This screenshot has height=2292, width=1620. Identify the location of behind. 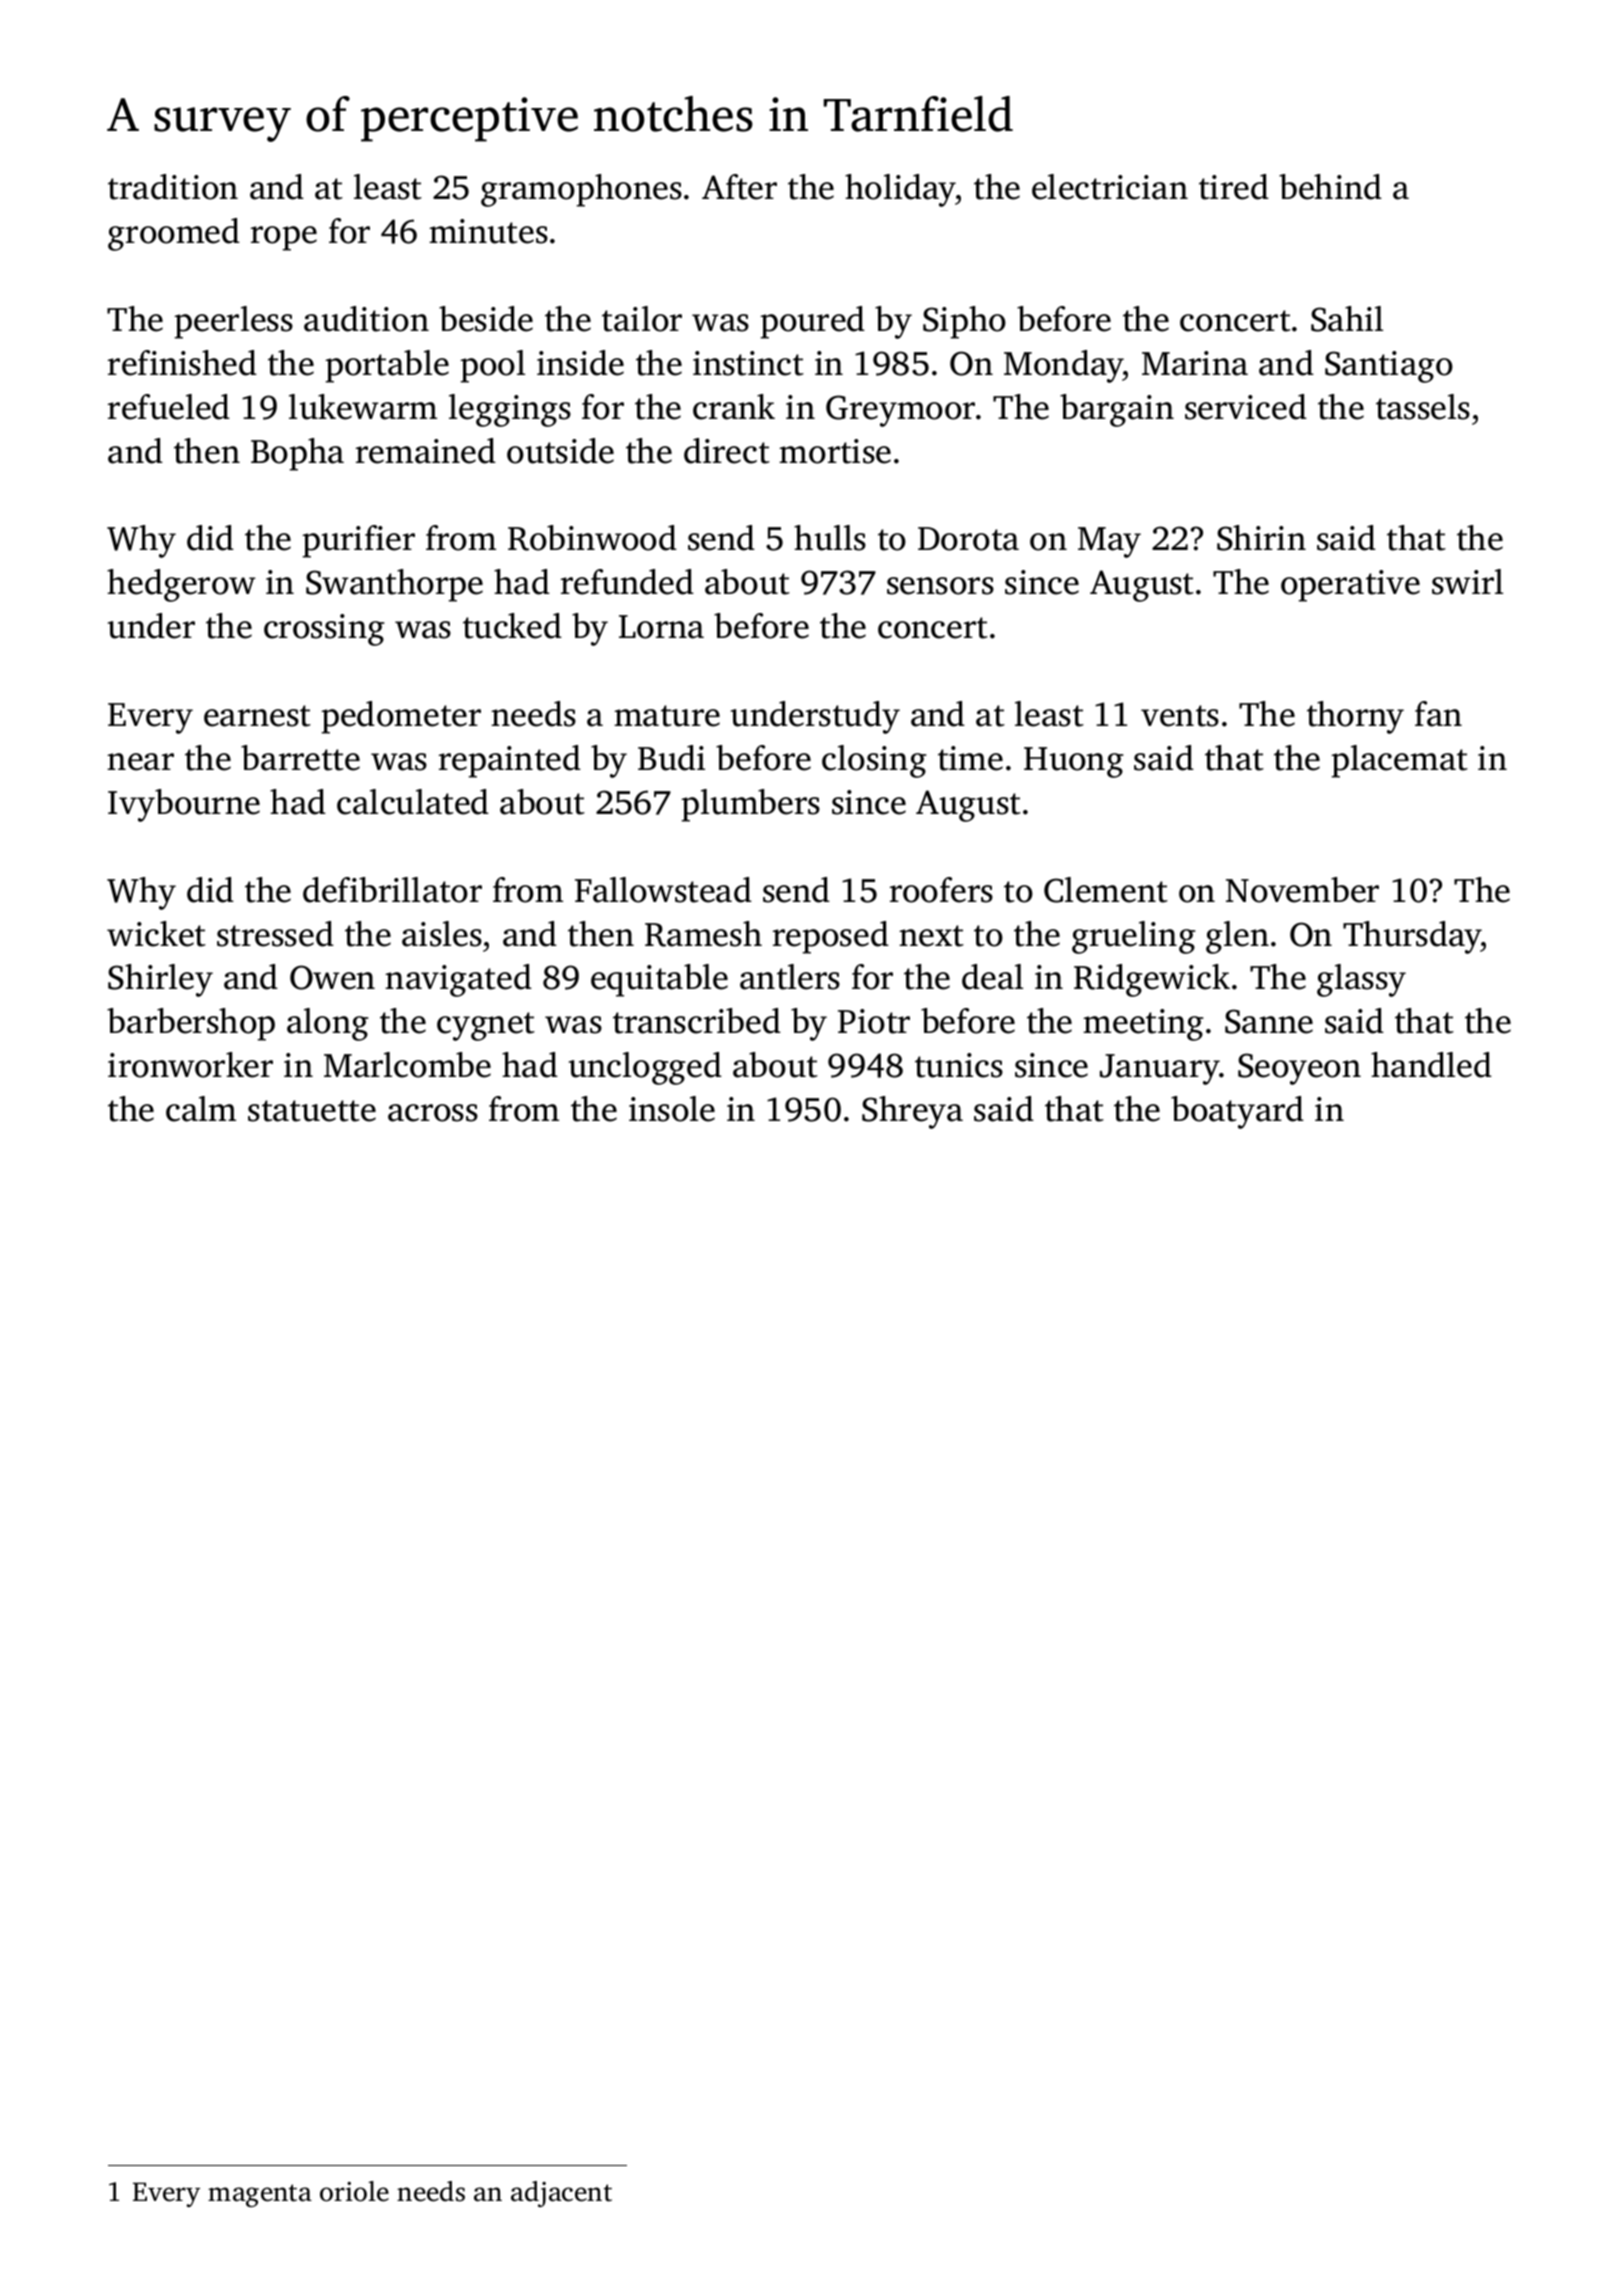
(1330, 187).
